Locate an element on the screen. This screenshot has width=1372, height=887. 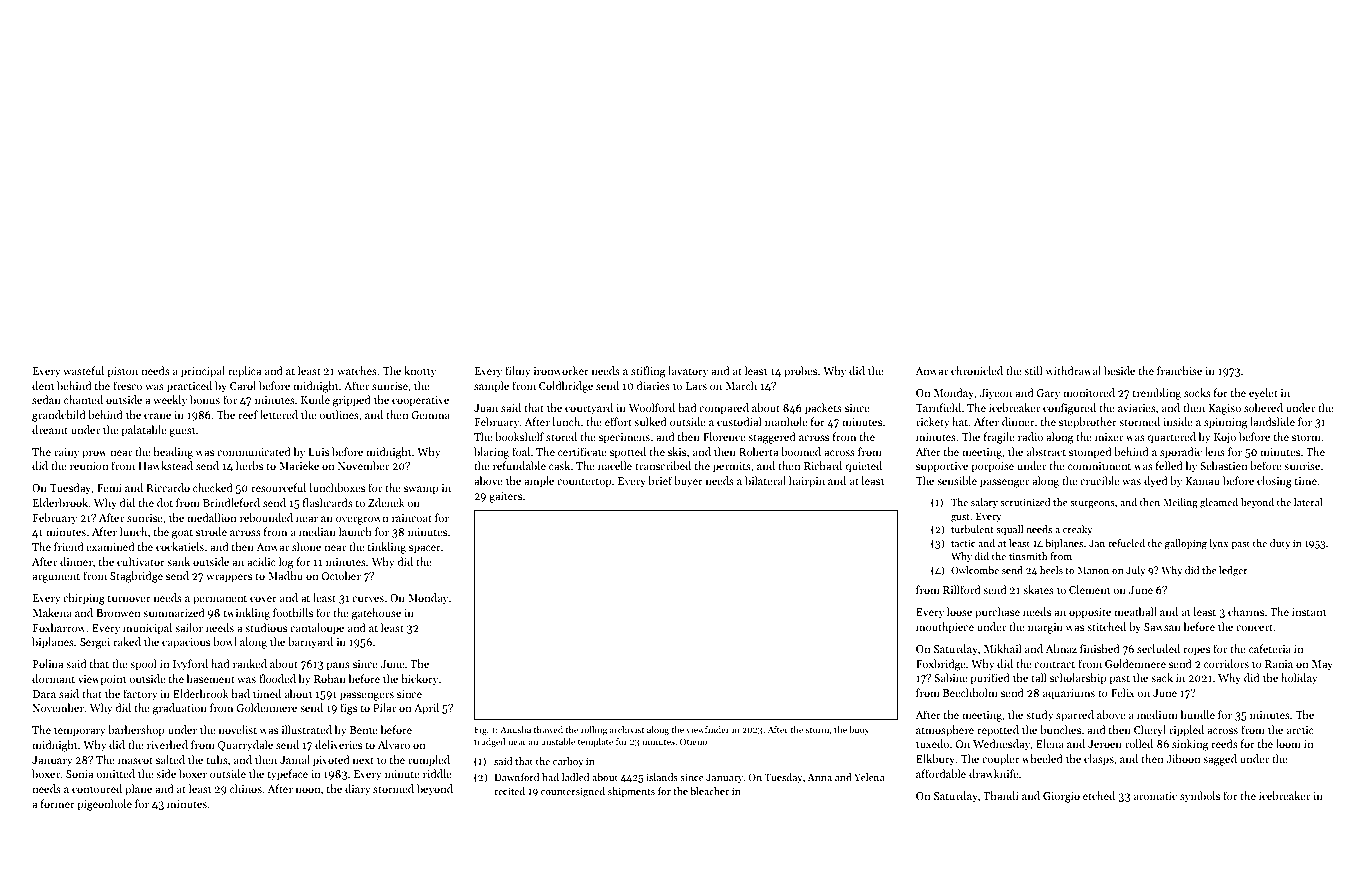
dent is located at coordinates (43, 385).
